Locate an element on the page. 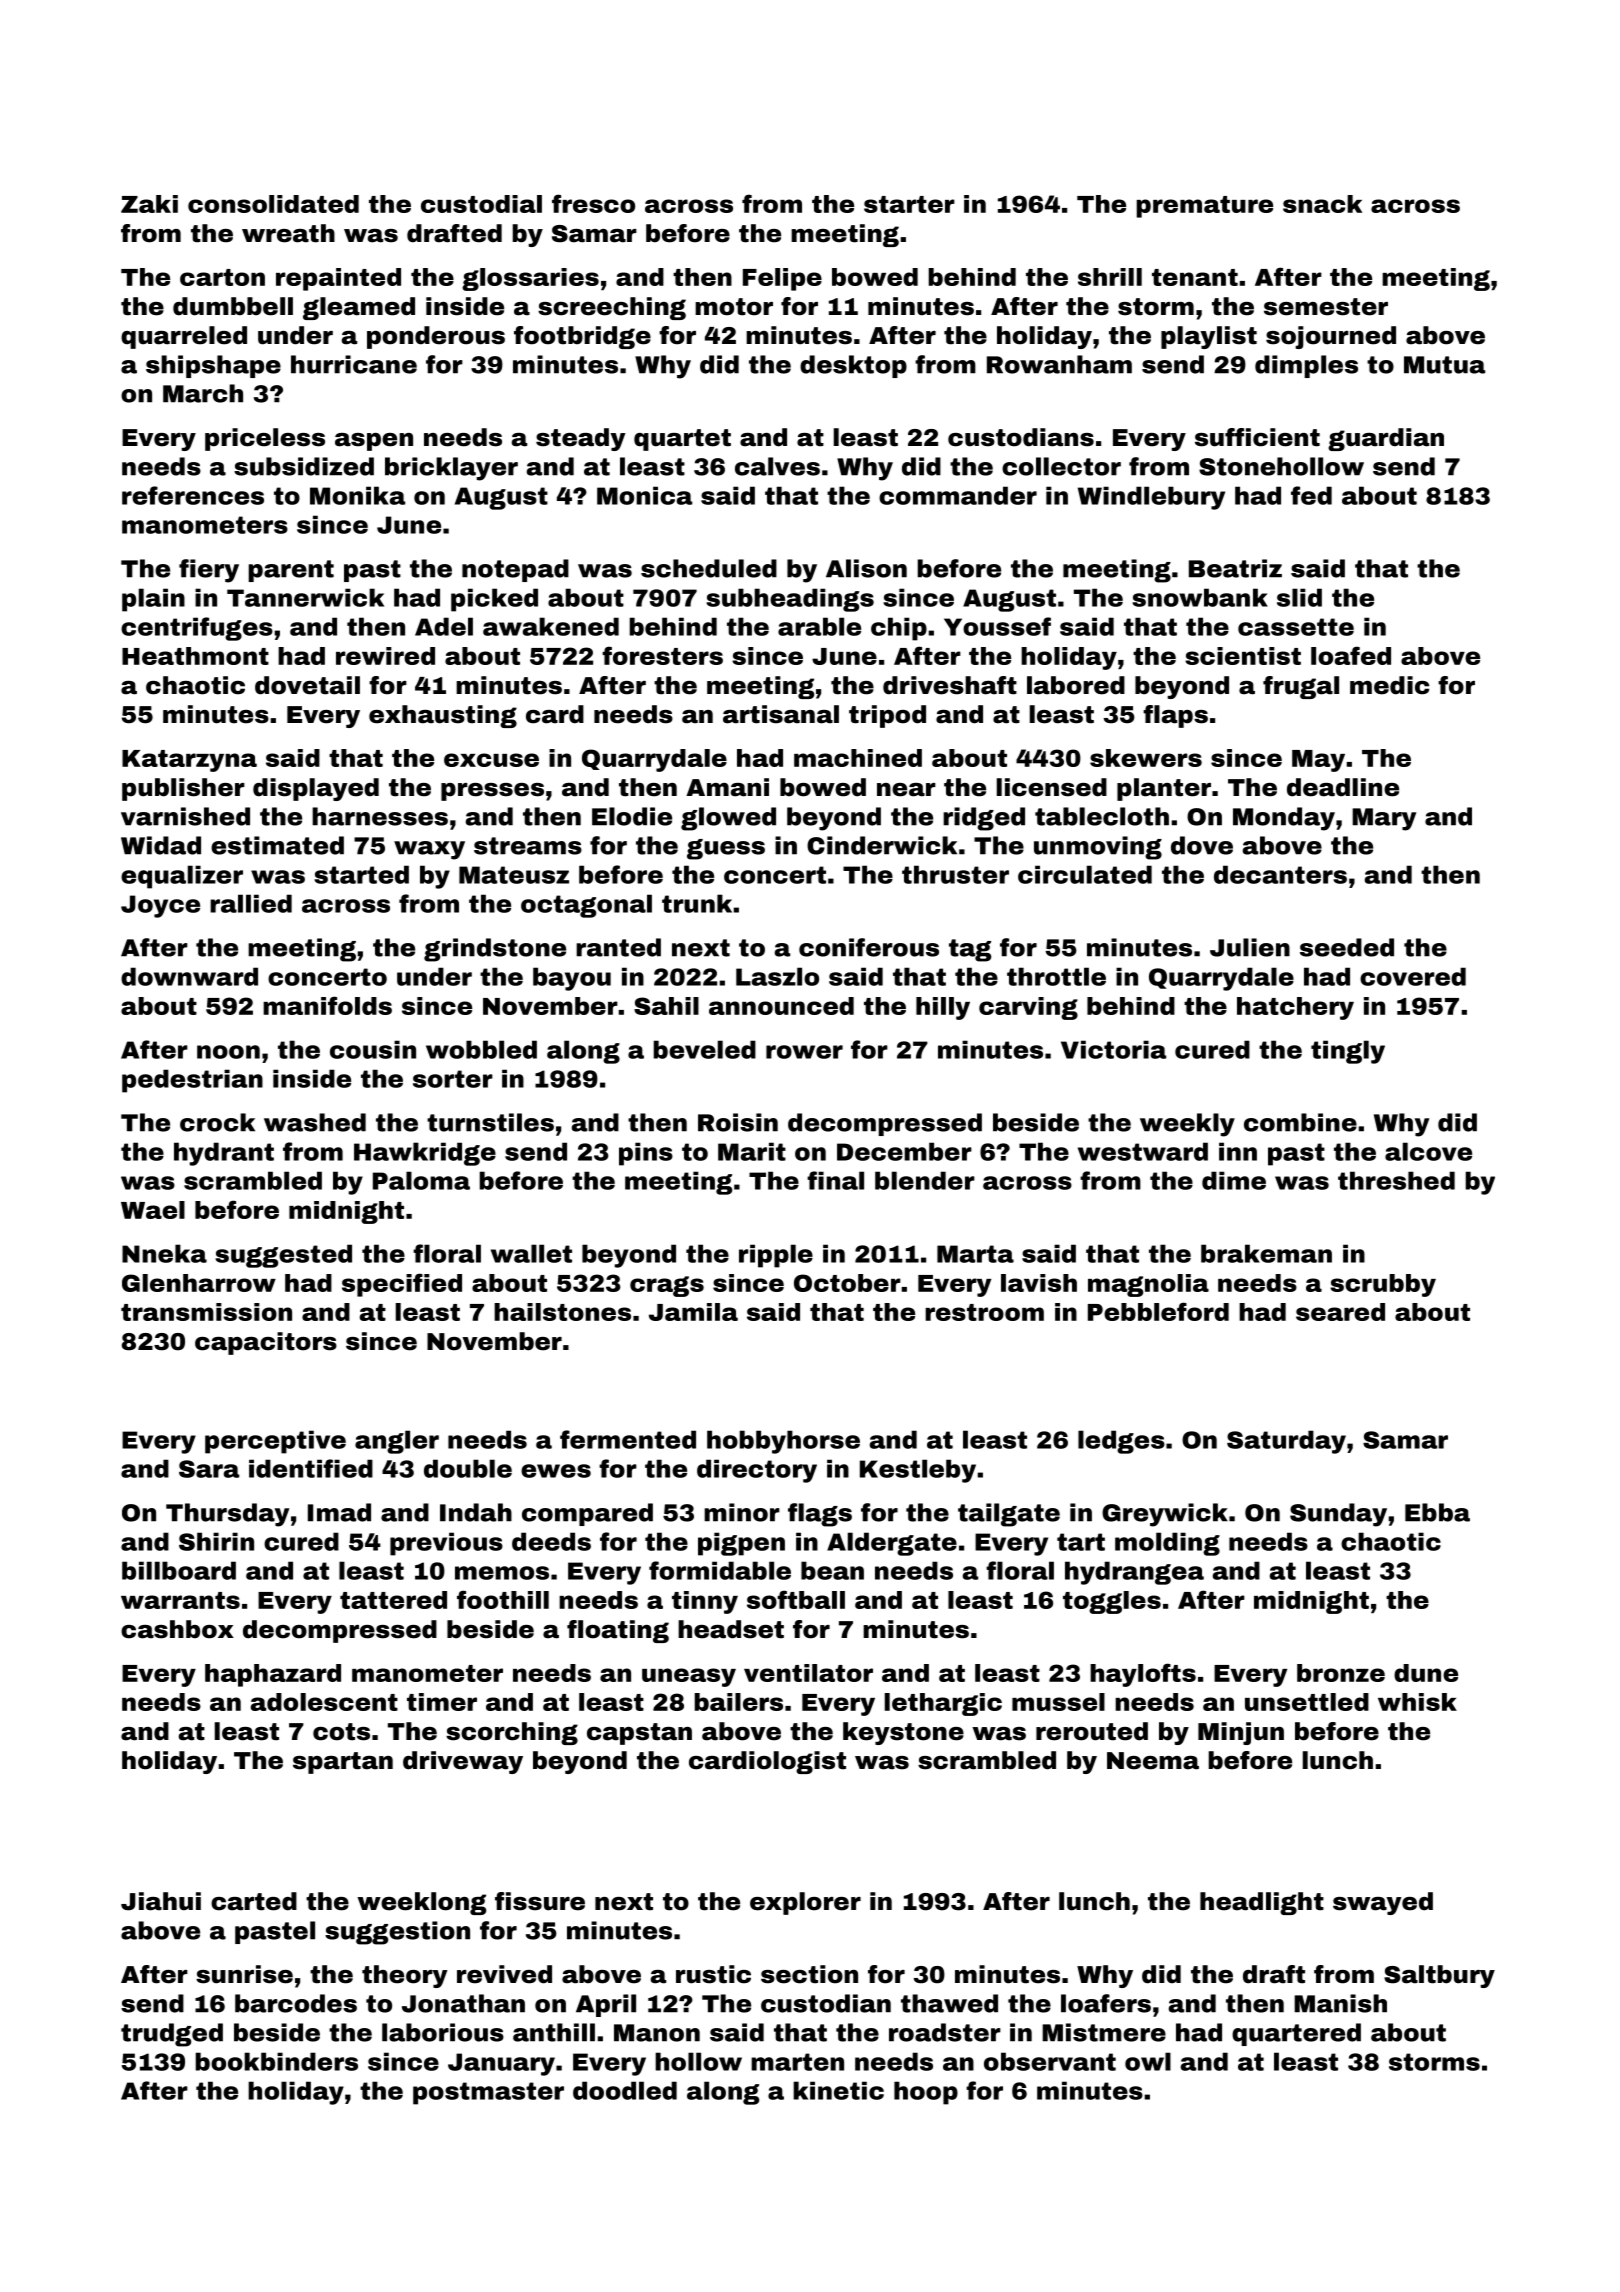 This image has width=1620, height=2292. dumbbell is located at coordinates (233, 306).
